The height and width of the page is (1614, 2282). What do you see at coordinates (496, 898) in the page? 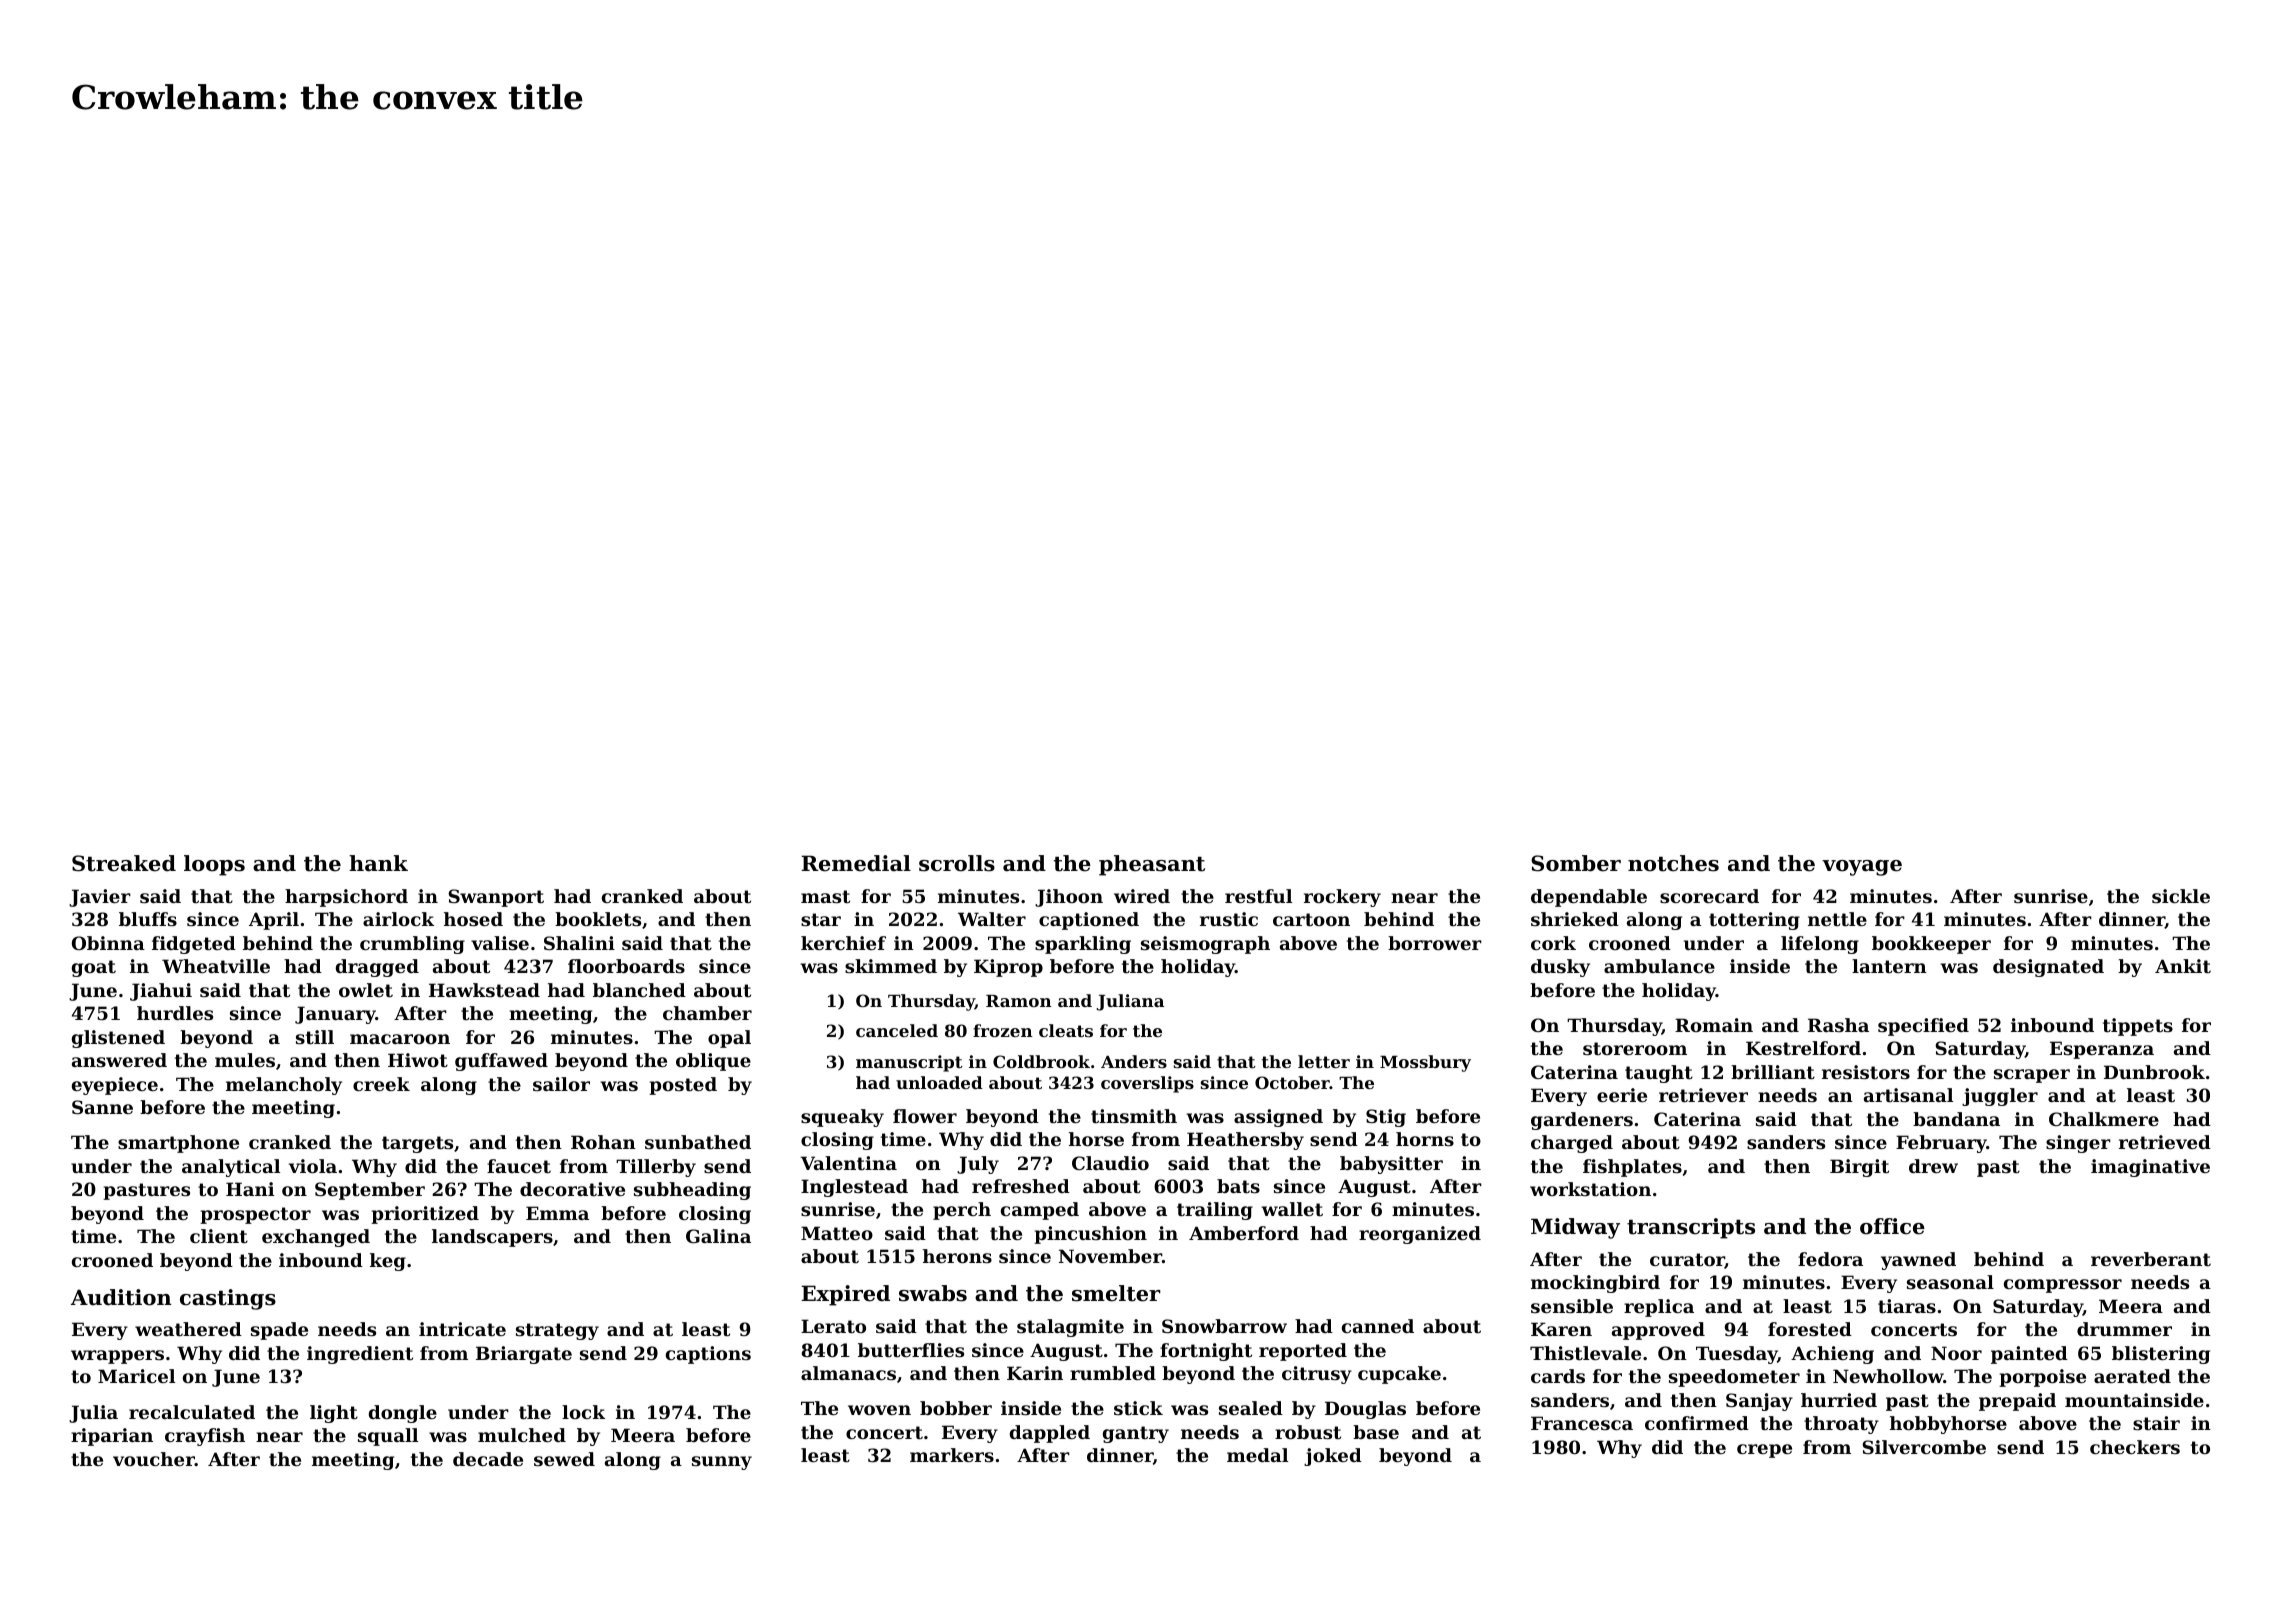
I see `Swanport` at bounding box center [496, 898].
